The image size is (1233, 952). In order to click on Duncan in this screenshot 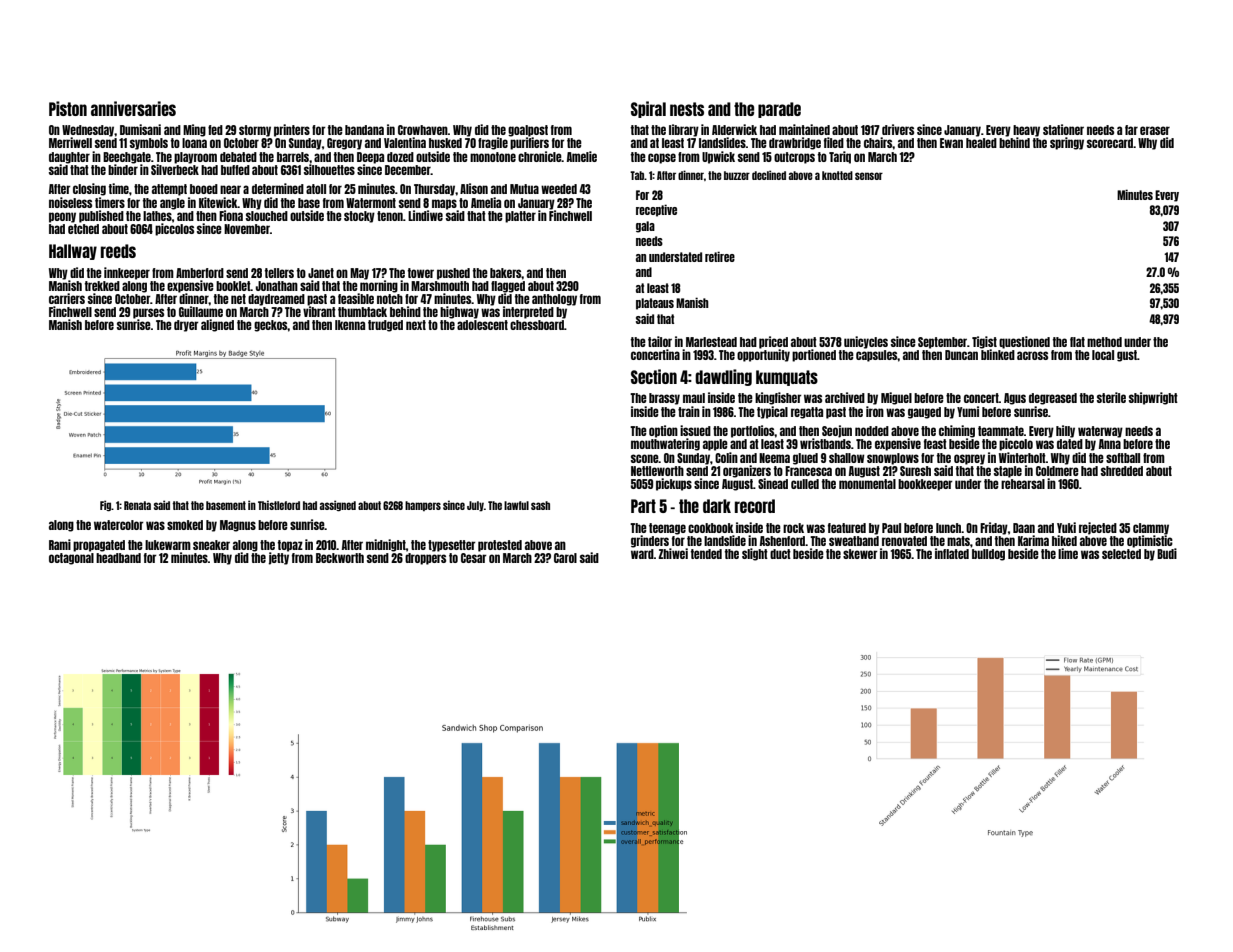, I will do `click(961, 355)`.
